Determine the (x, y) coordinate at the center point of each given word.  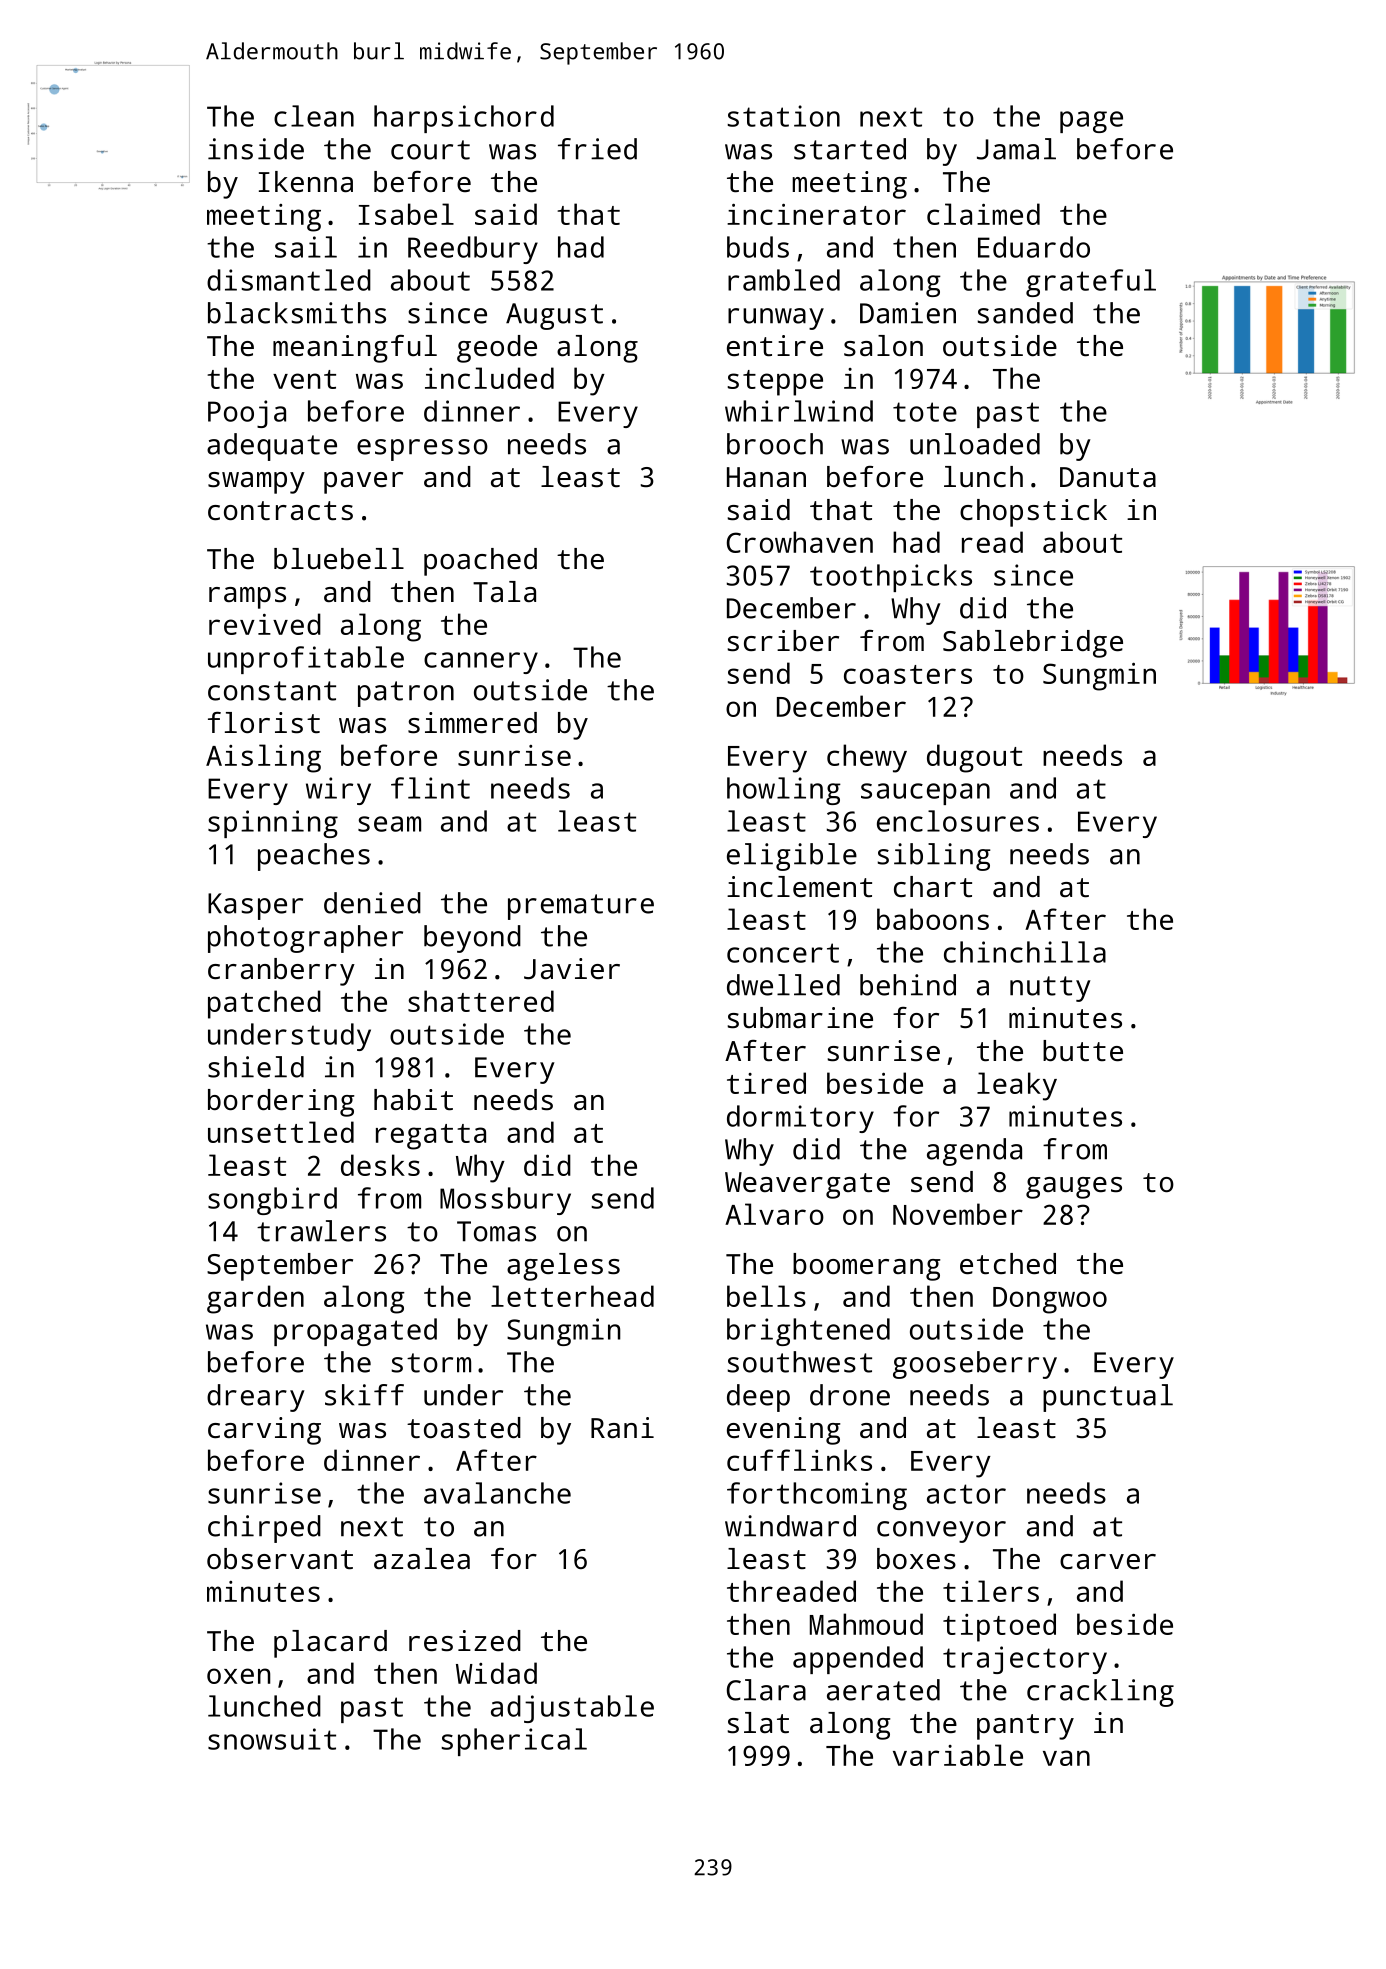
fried (597, 149)
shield (256, 1067)
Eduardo (1034, 247)
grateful (1091, 283)
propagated (355, 1332)
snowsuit (272, 1739)
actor (966, 1494)
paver (363, 483)
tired (766, 1083)
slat (758, 1723)
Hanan (766, 477)
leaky (1017, 1086)
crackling (1100, 1693)
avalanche (497, 1493)
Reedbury (473, 250)
